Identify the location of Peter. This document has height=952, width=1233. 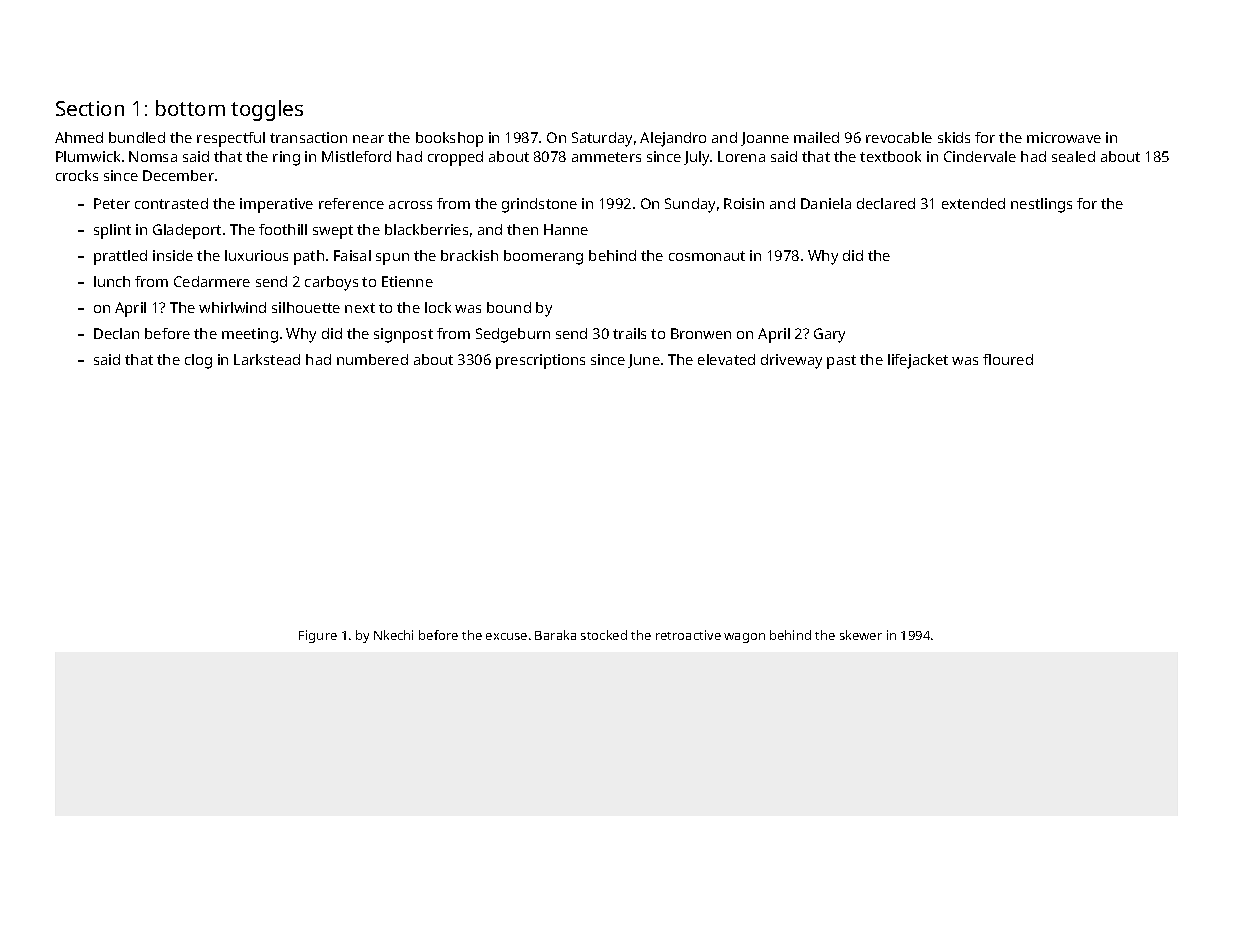
(112, 203).
